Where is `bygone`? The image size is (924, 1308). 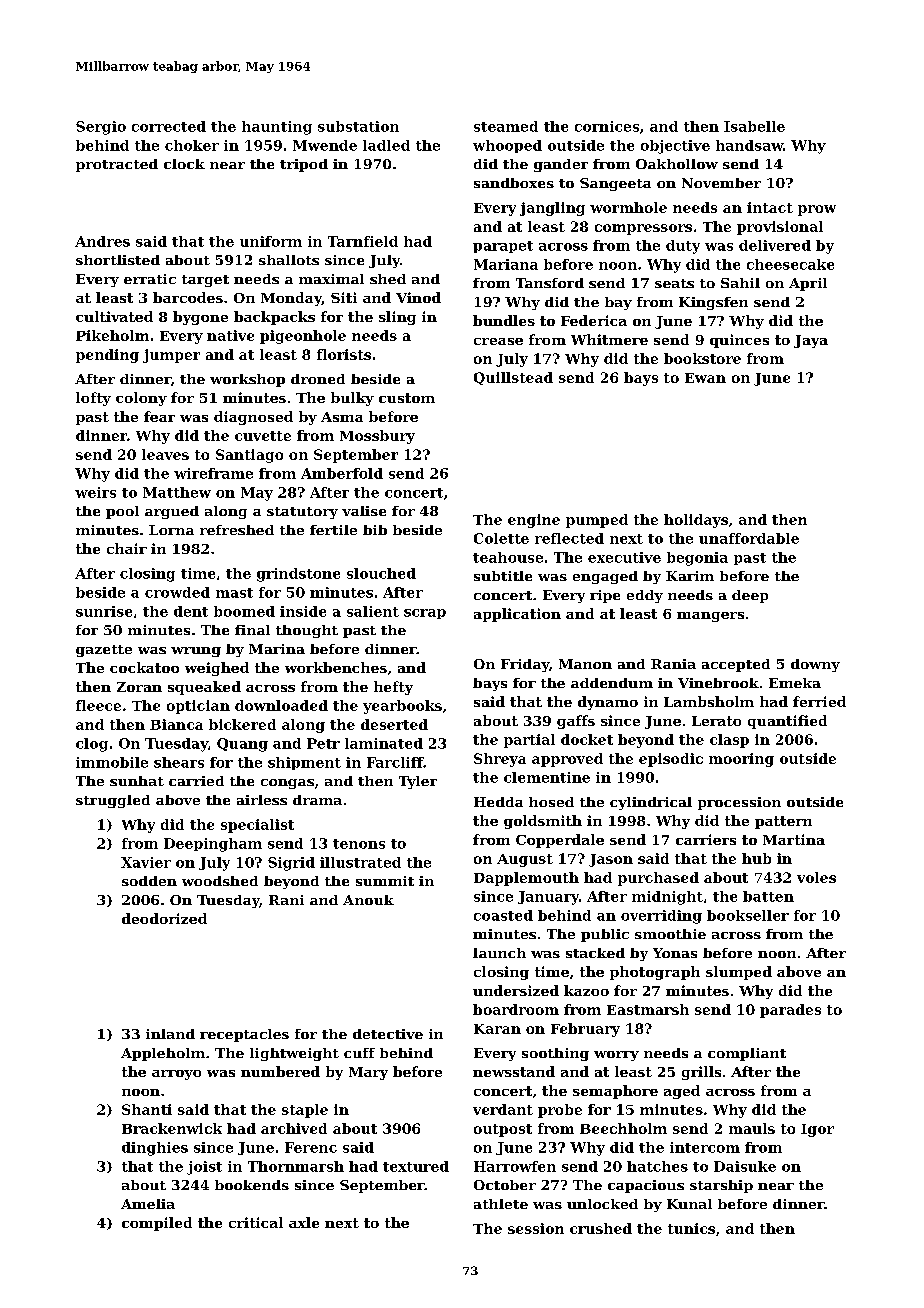 bygone is located at coordinates (200, 318).
